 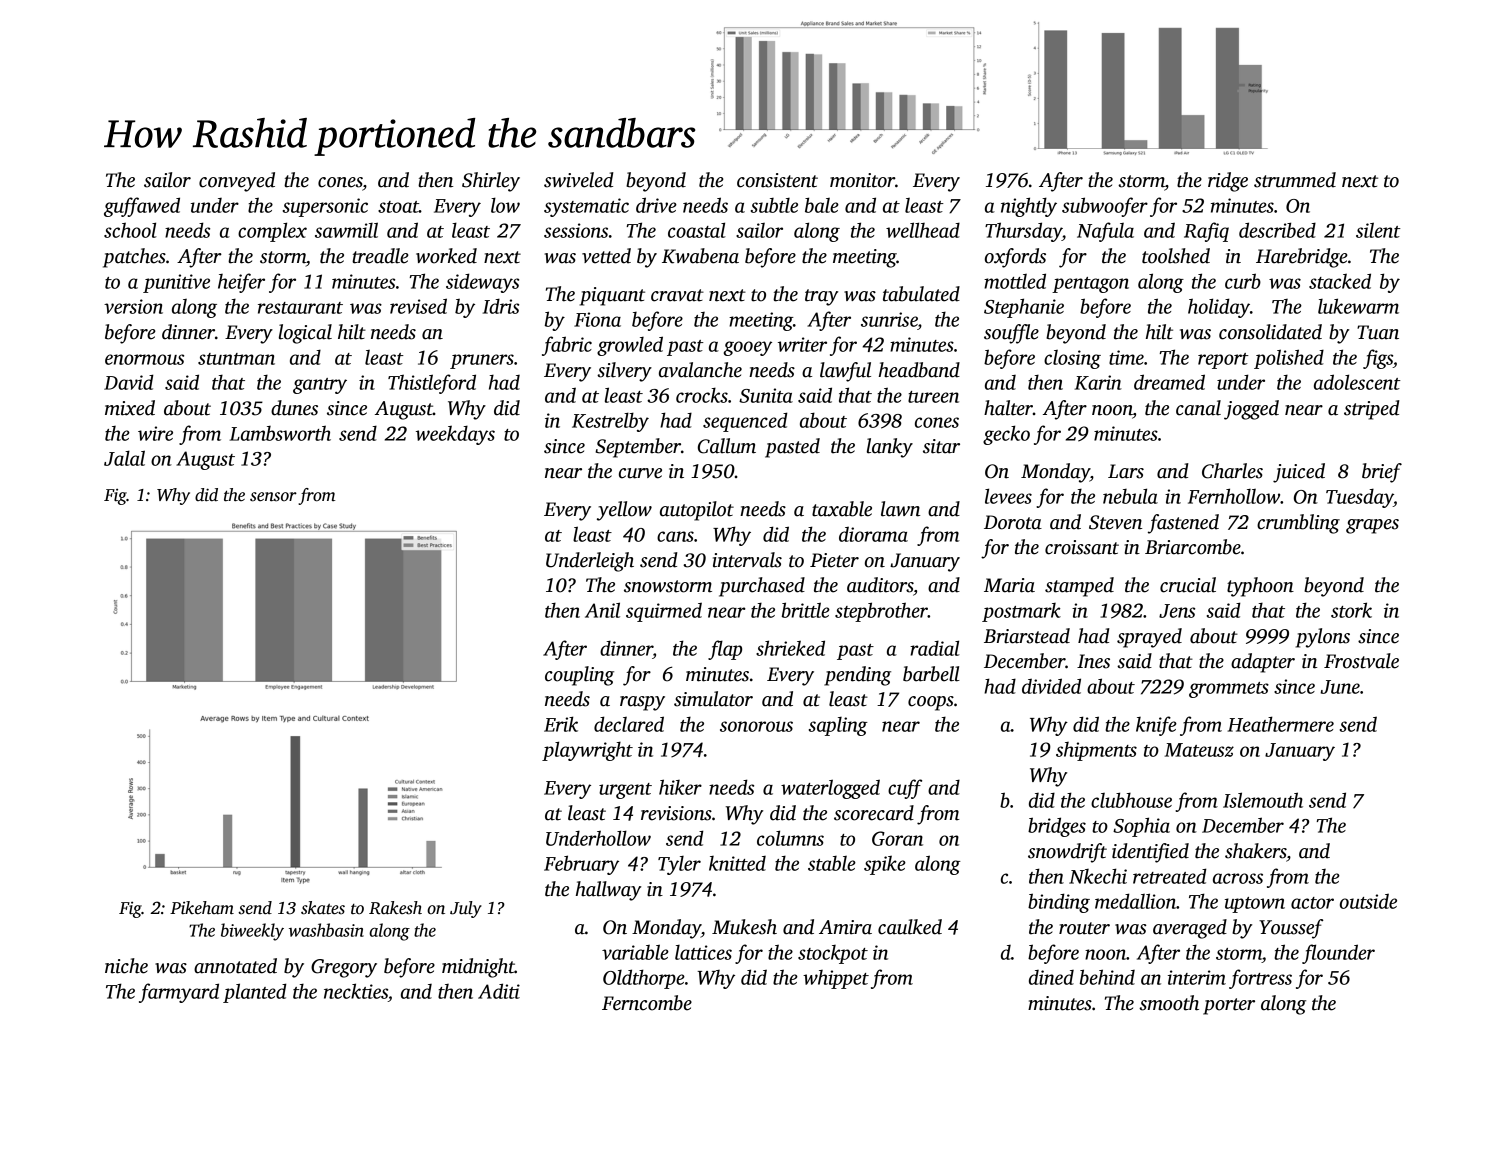 What do you see at coordinates (1198, 408) in the screenshot?
I see `canal` at bounding box center [1198, 408].
